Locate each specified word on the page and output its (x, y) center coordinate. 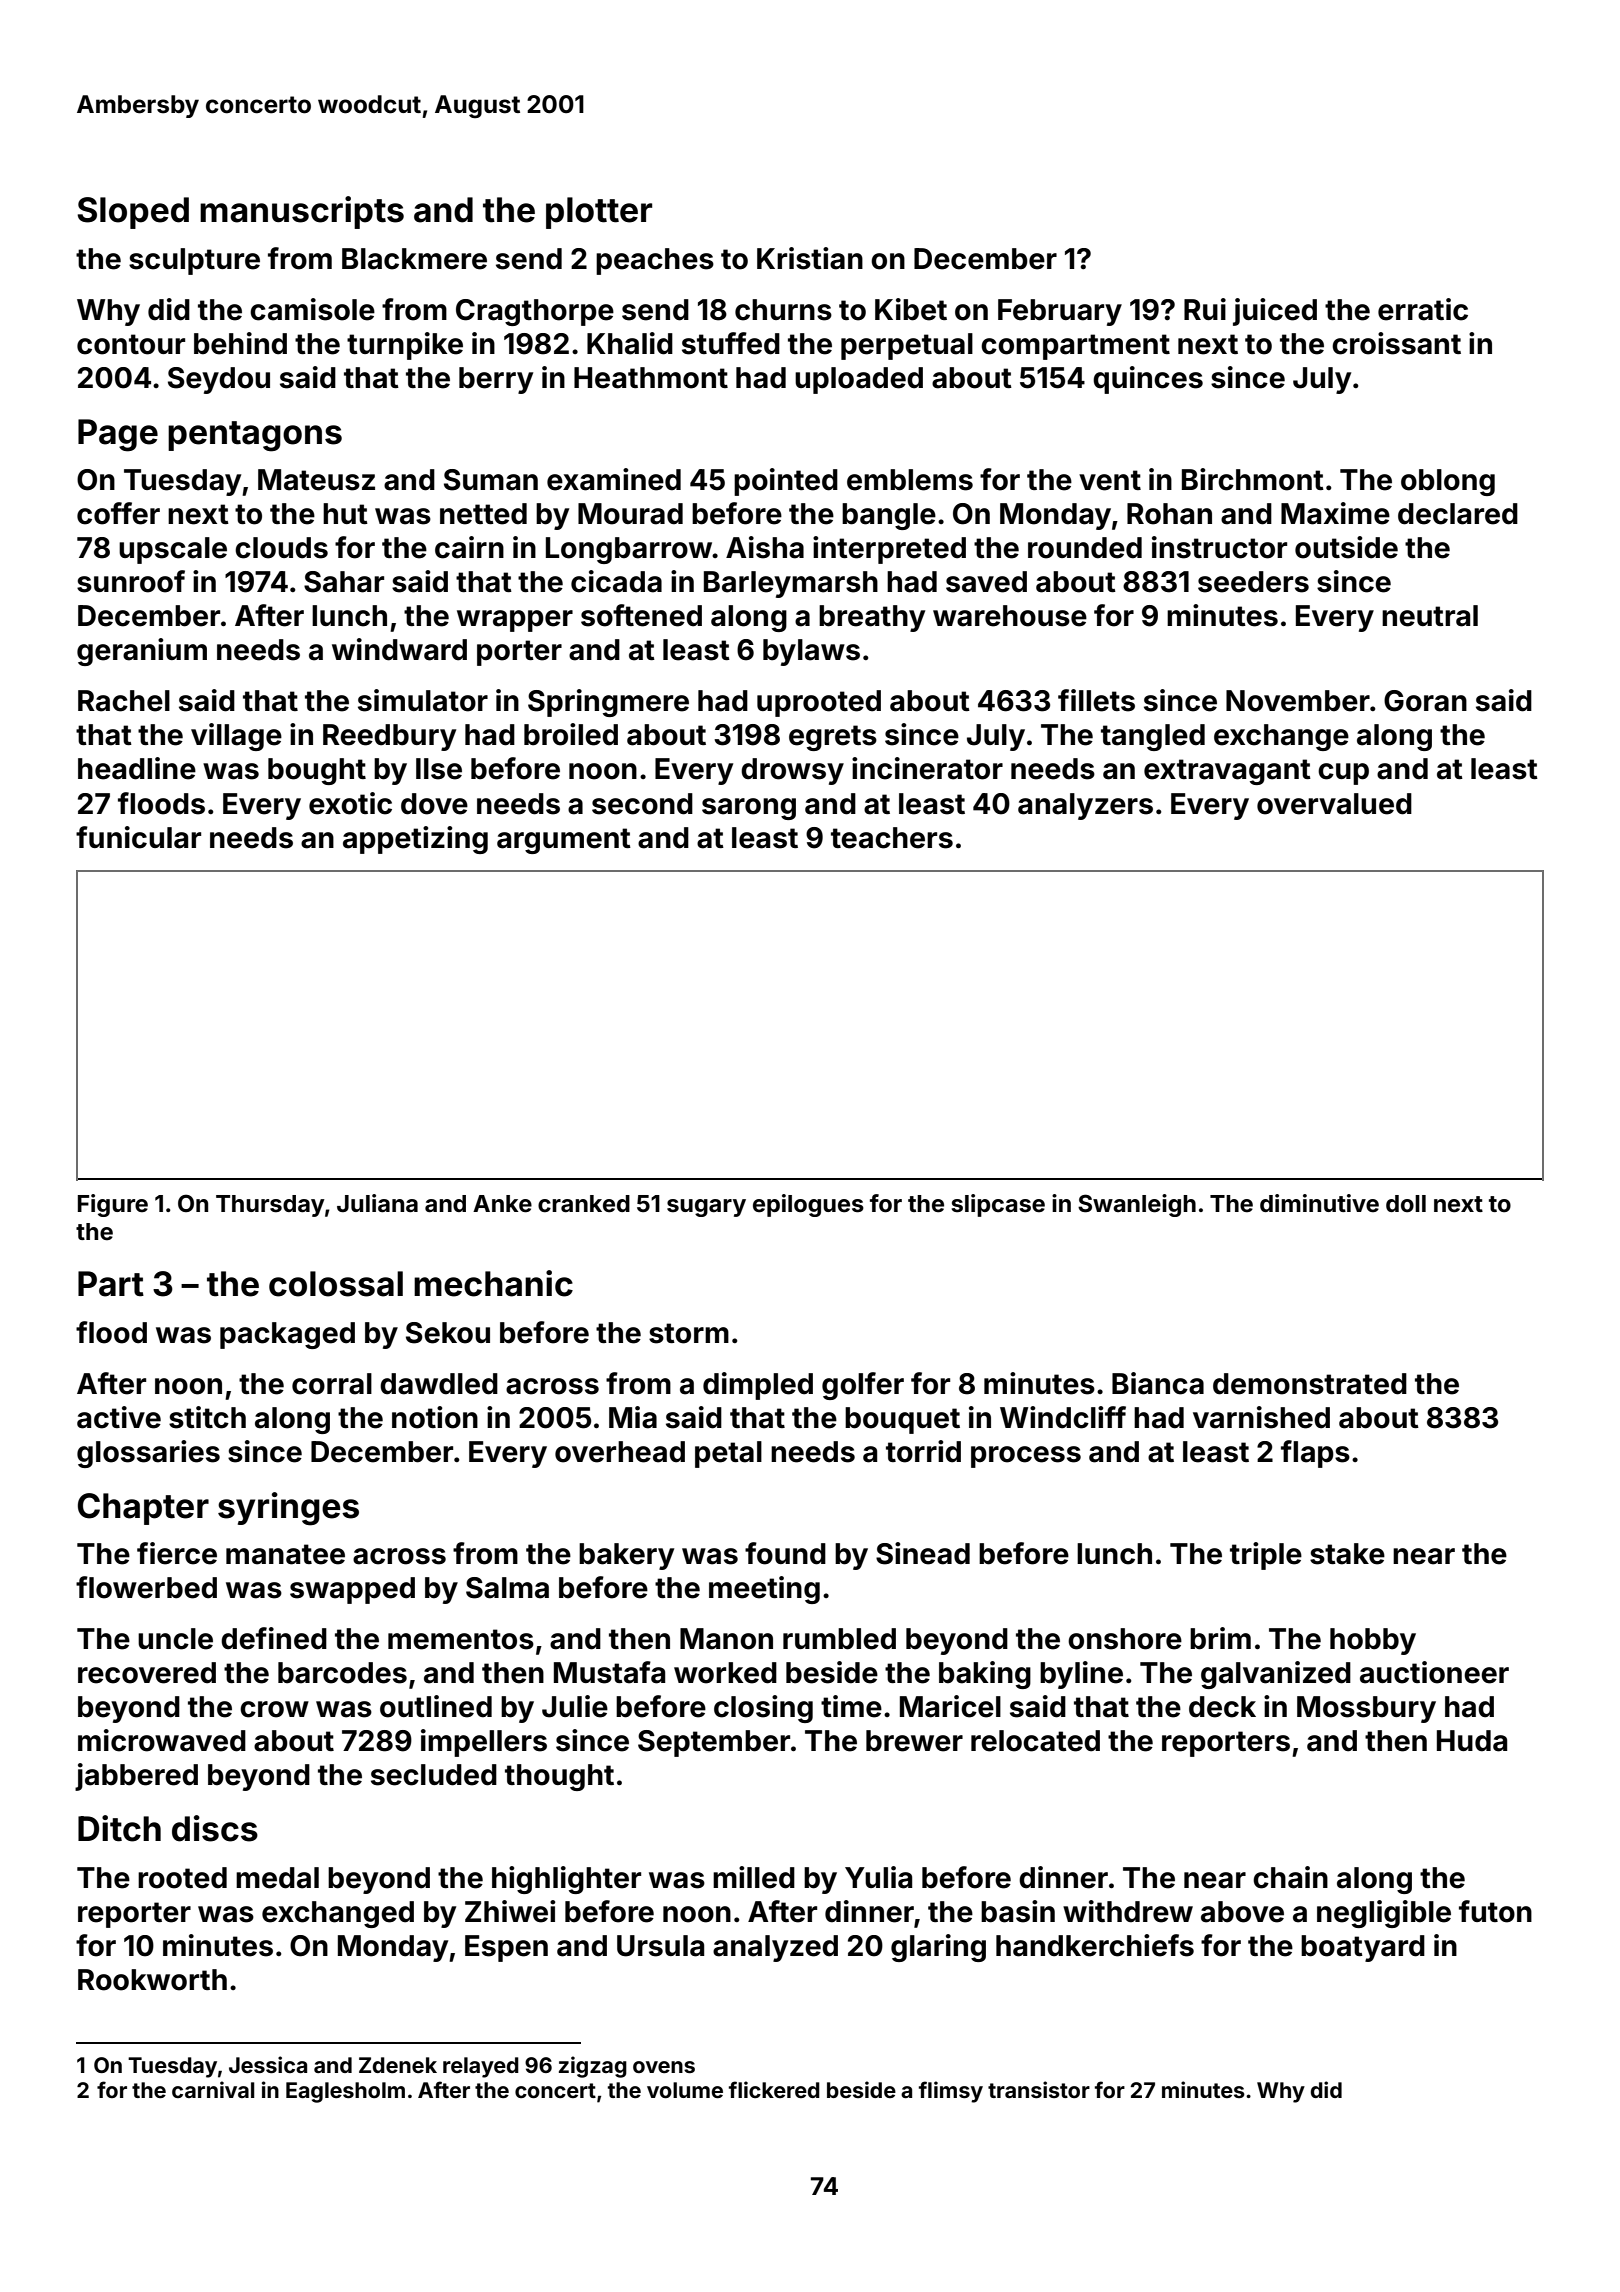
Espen (506, 1948)
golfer (863, 1386)
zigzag (593, 2067)
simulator (423, 700)
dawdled (439, 1384)
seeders (1253, 582)
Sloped (133, 213)
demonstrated (1310, 1384)
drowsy (792, 771)
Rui (1205, 309)
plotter (599, 213)
